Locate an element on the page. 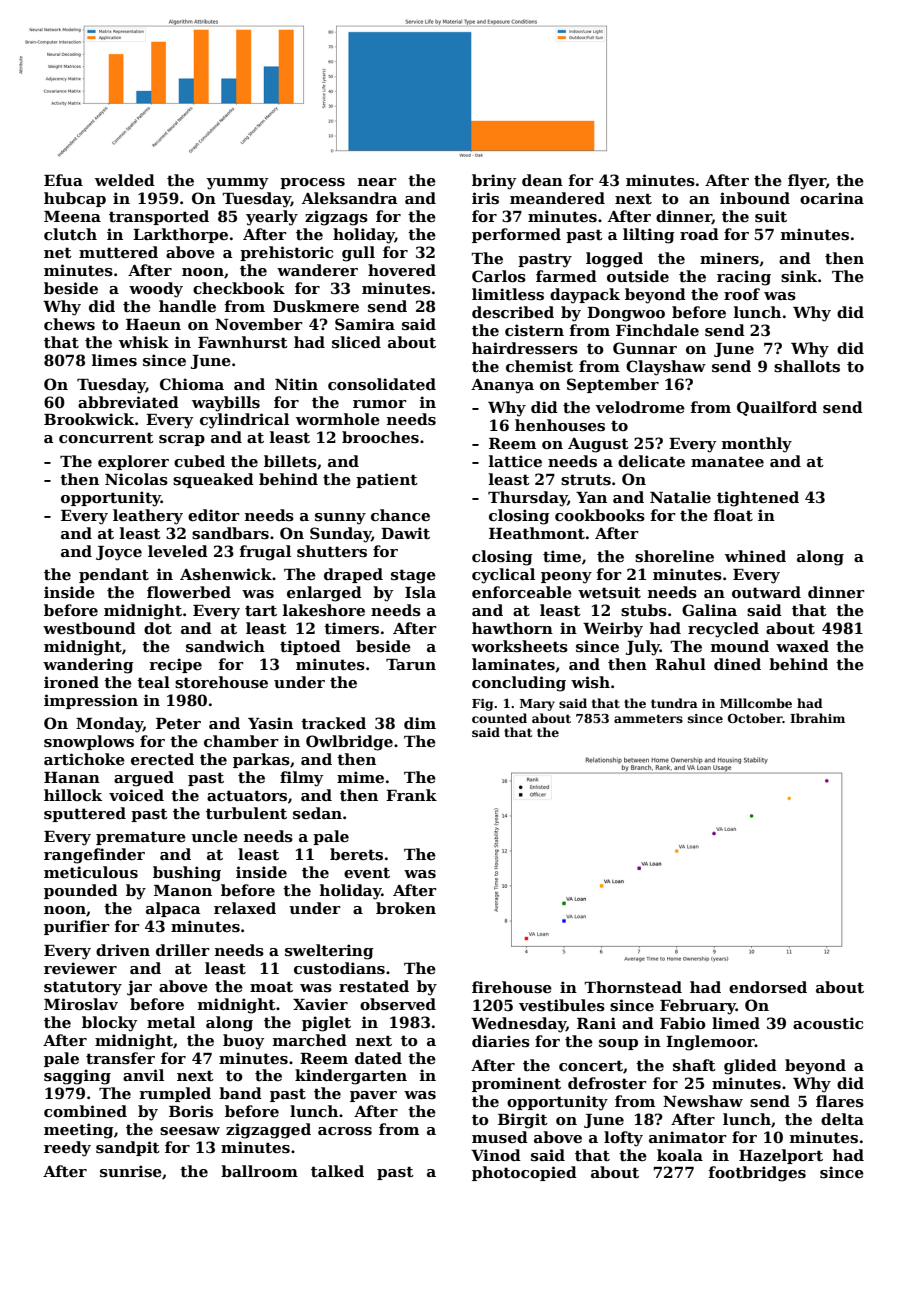  welded is located at coordinates (125, 180).
